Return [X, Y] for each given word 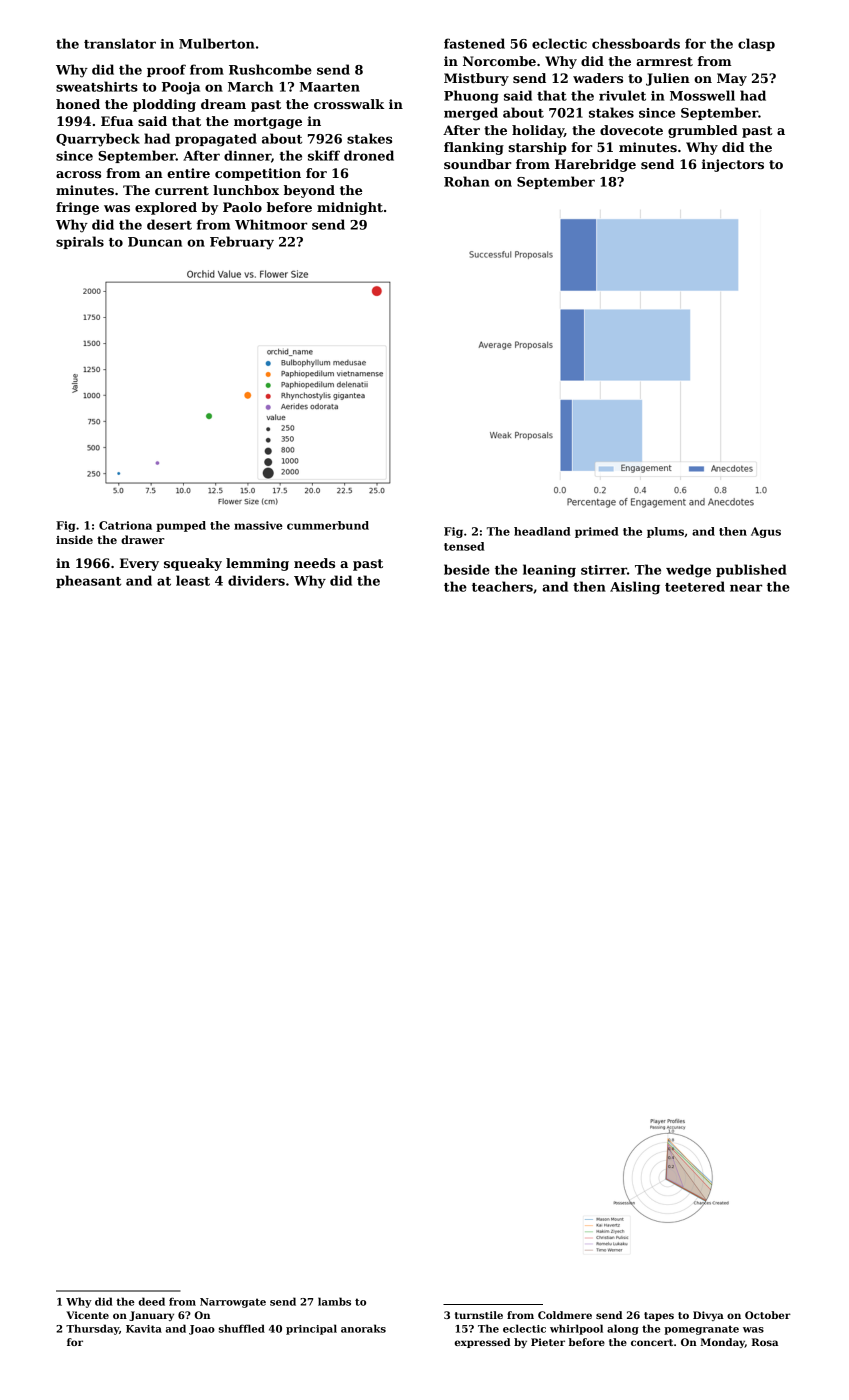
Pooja [181, 88]
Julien [668, 79]
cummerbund [328, 525]
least [193, 580]
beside [467, 569]
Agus [766, 532]
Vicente [87, 1315]
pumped [181, 526]
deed [152, 1301]
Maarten [329, 87]
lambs [334, 1301]
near [746, 588]
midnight [350, 208]
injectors [733, 165]
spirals [80, 242]
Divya [708, 1316]
